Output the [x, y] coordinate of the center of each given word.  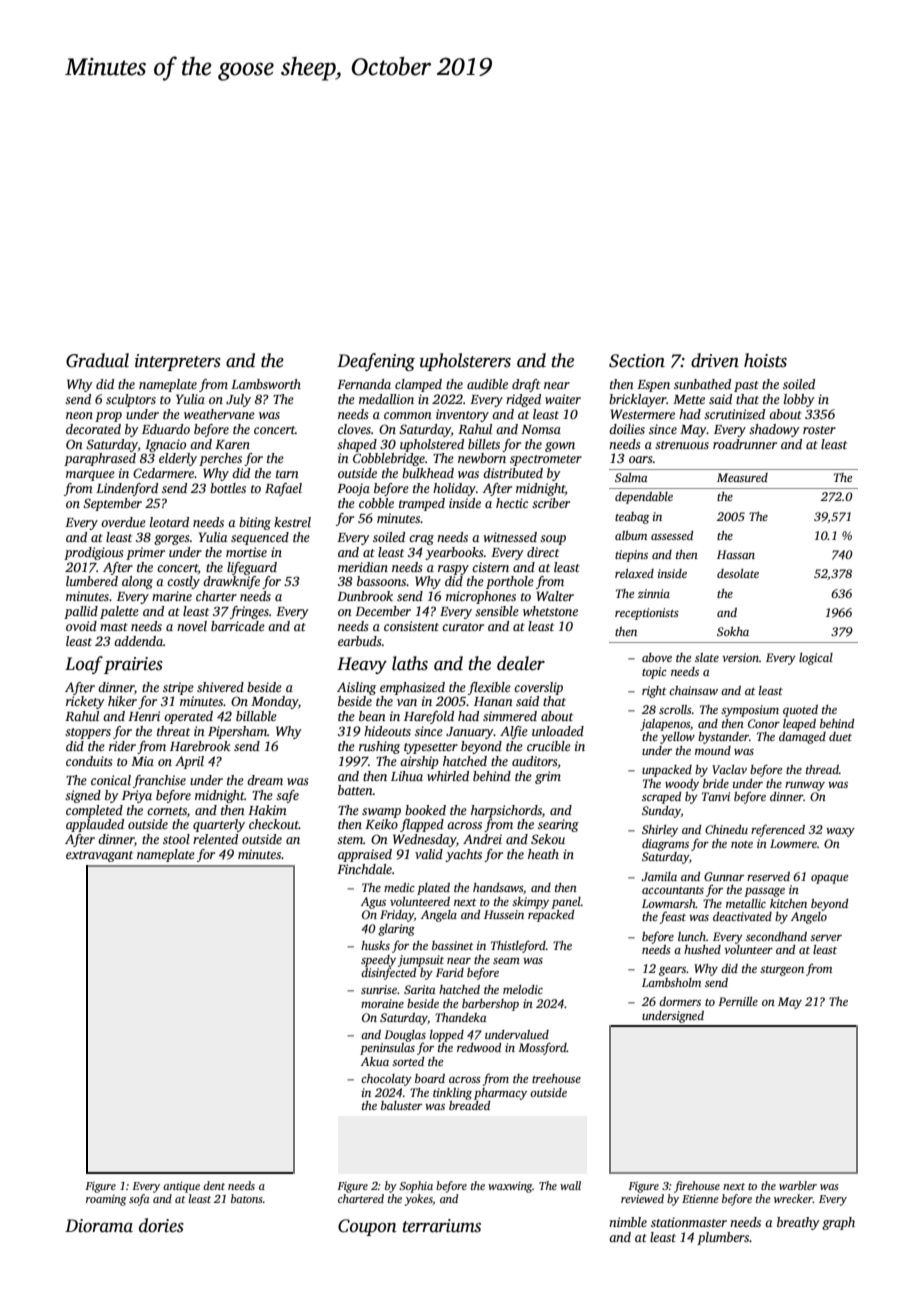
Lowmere [793, 843]
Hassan [736, 554]
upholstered [432, 445]
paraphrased [100, 459]
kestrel [292, 522]
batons [247, 1198]
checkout [274, 824]
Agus [373, 903]
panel [566, 903]
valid [429, 854]
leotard [169, 522]
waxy [840, 832]
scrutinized [734, 414]
